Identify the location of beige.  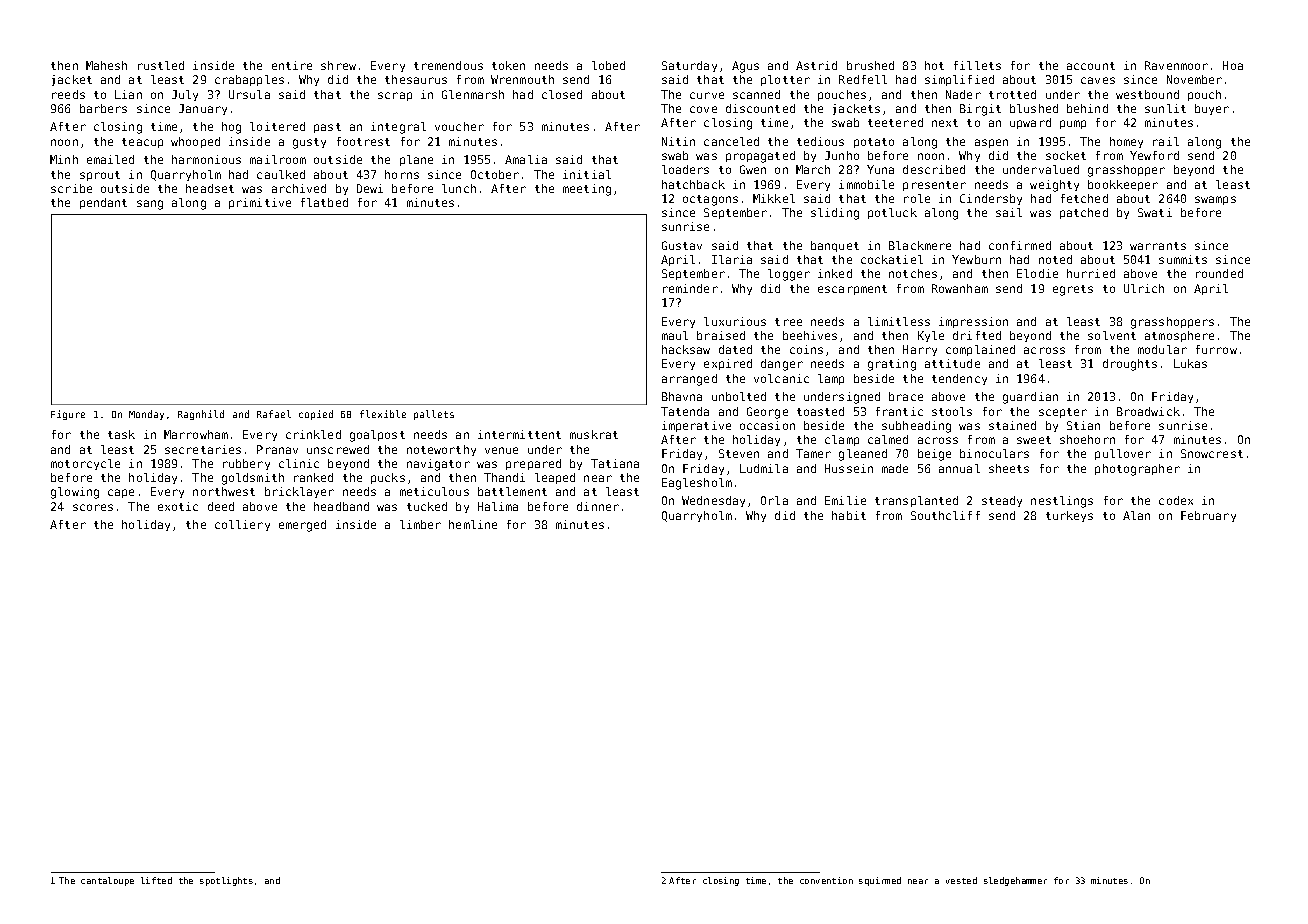
(934, 455).
